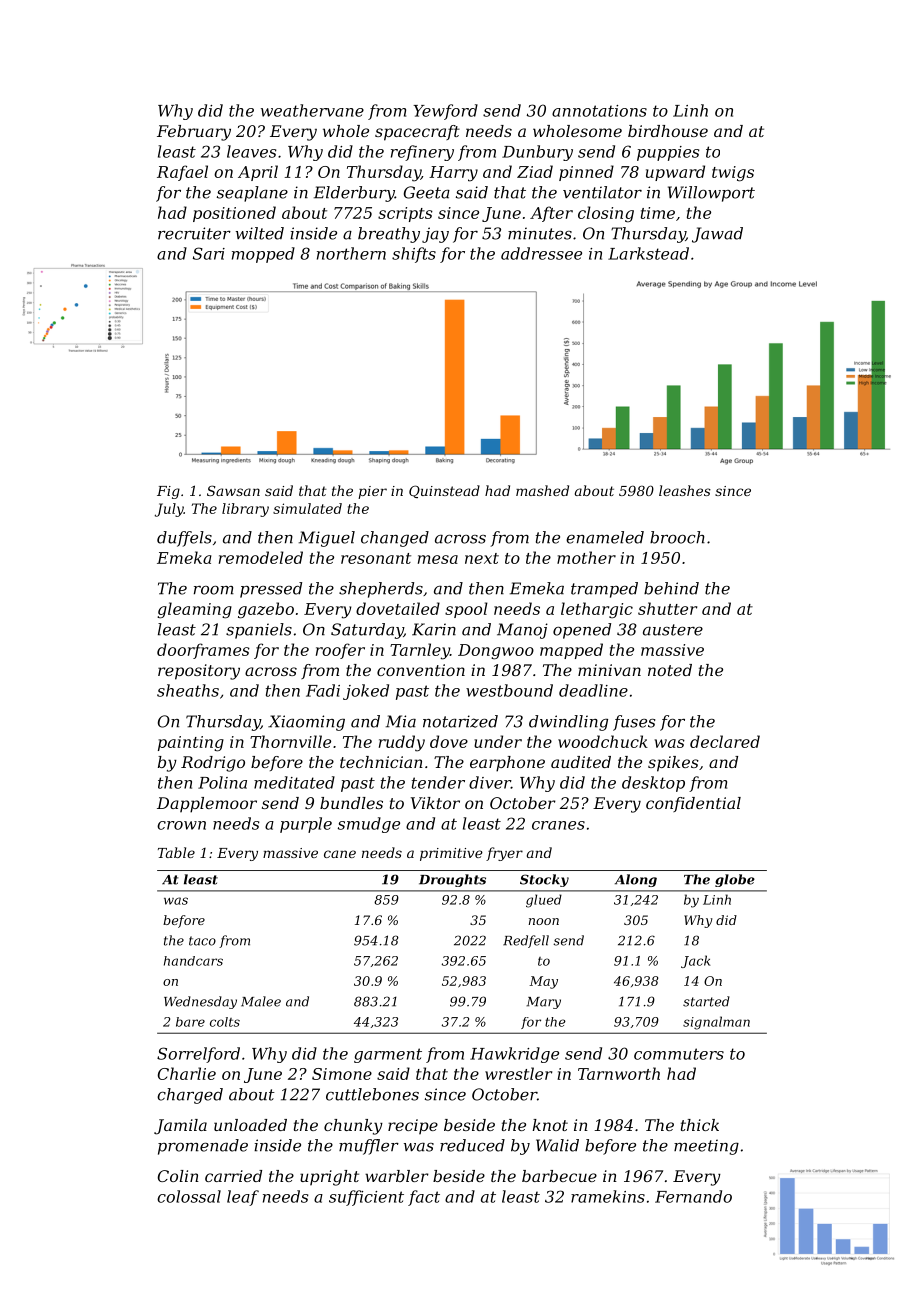  Describe the element at coordinates (435, 235) in the screenshot. I see `jay` at that location.
